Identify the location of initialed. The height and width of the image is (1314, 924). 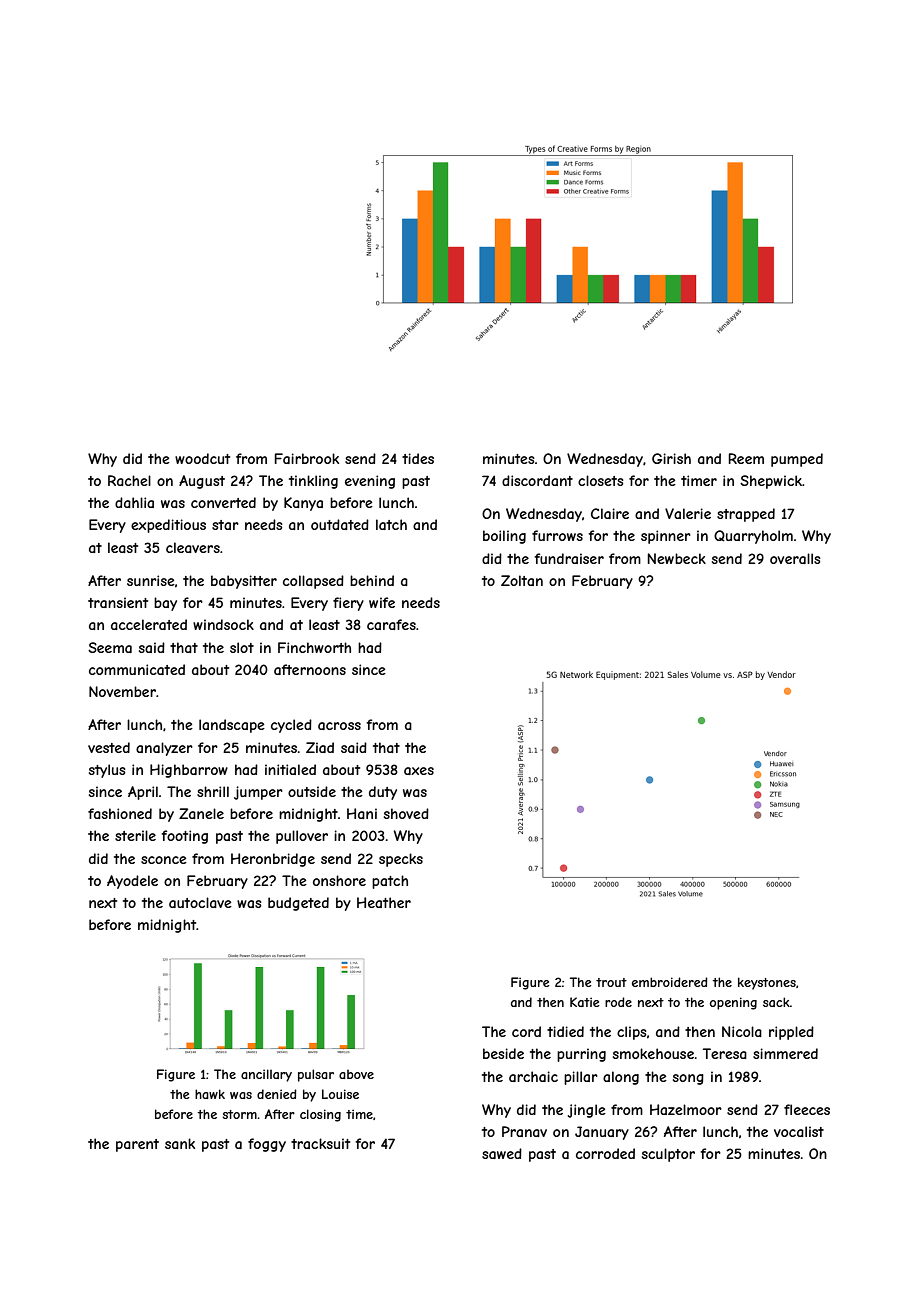
(290, 769).
